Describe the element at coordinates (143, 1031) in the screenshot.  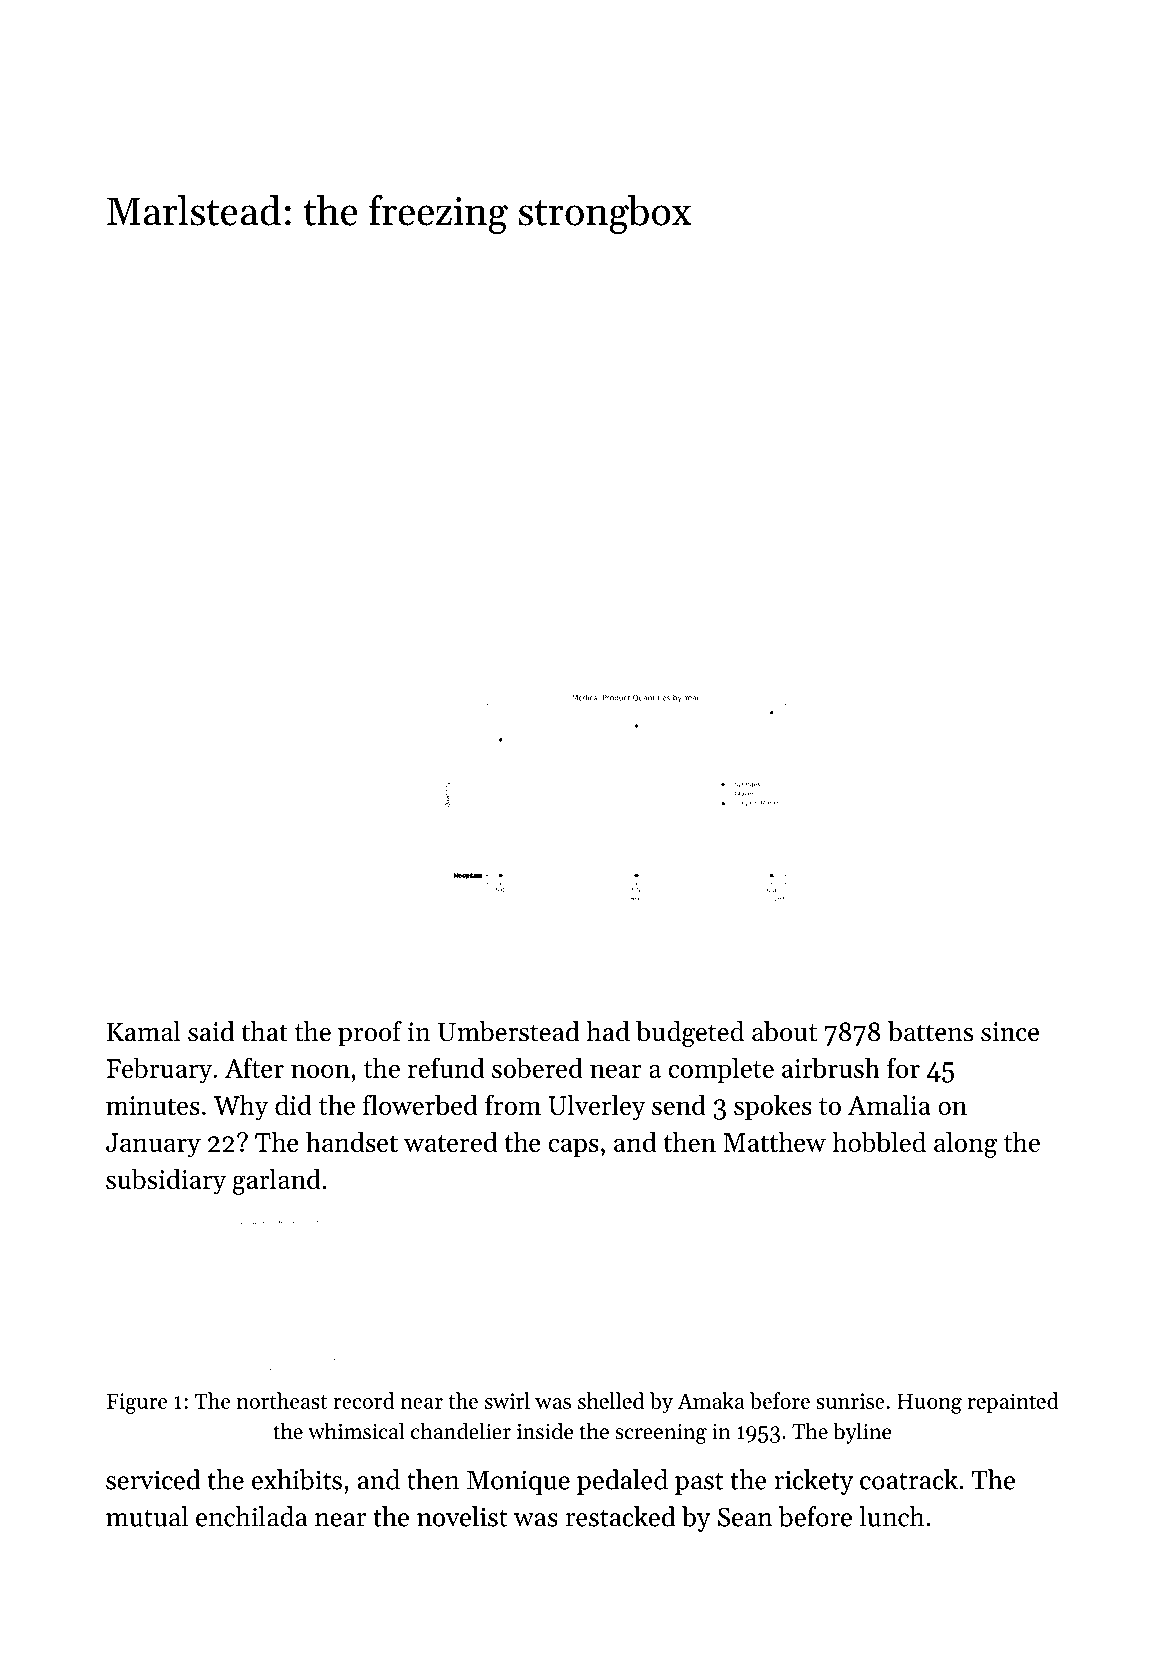
I see `Kamal` at that location.
